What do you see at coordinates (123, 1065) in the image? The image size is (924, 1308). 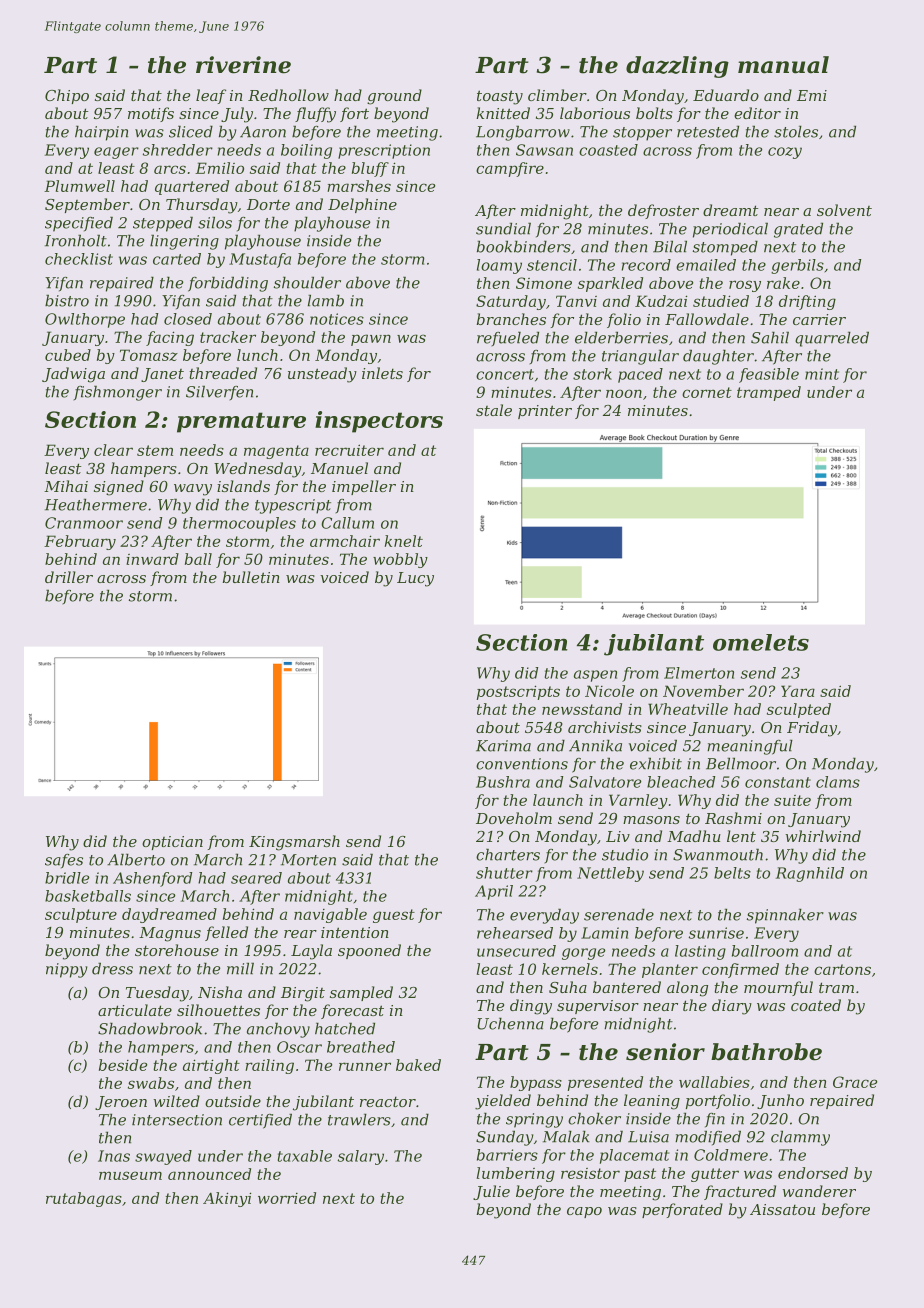 I see `beside` at bounding box center [123, 1065].
